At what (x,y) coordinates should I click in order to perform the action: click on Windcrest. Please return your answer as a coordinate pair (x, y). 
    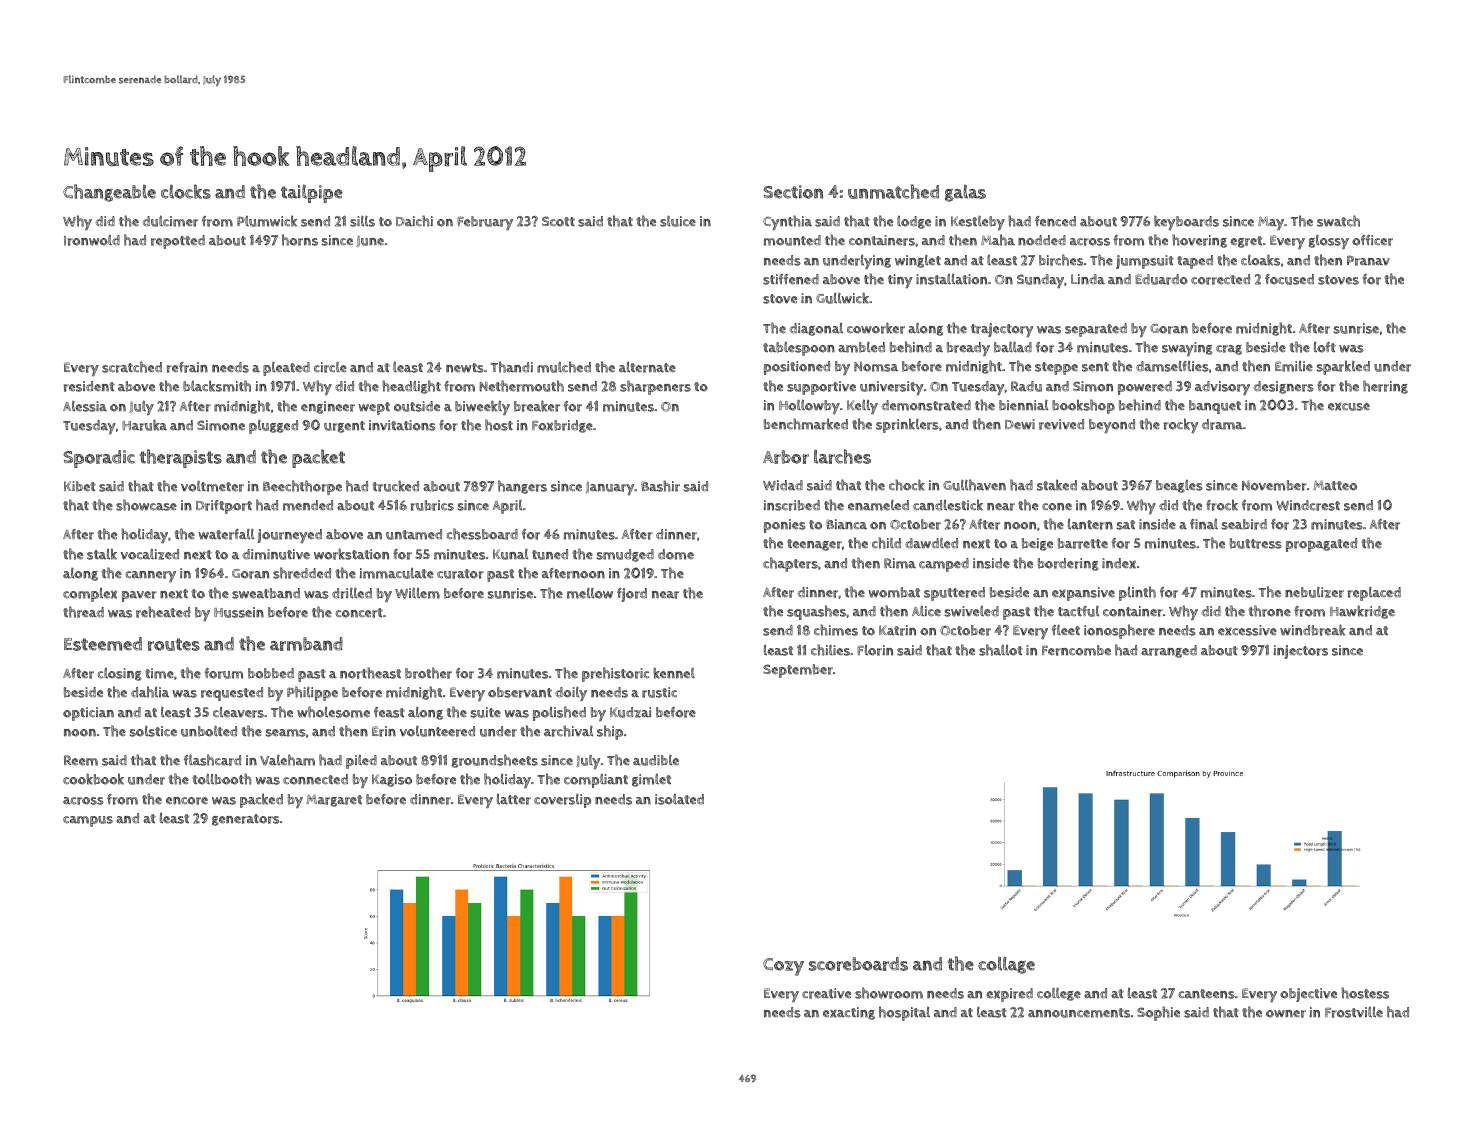
    Looking at the image, I should click on (1308, 505).
